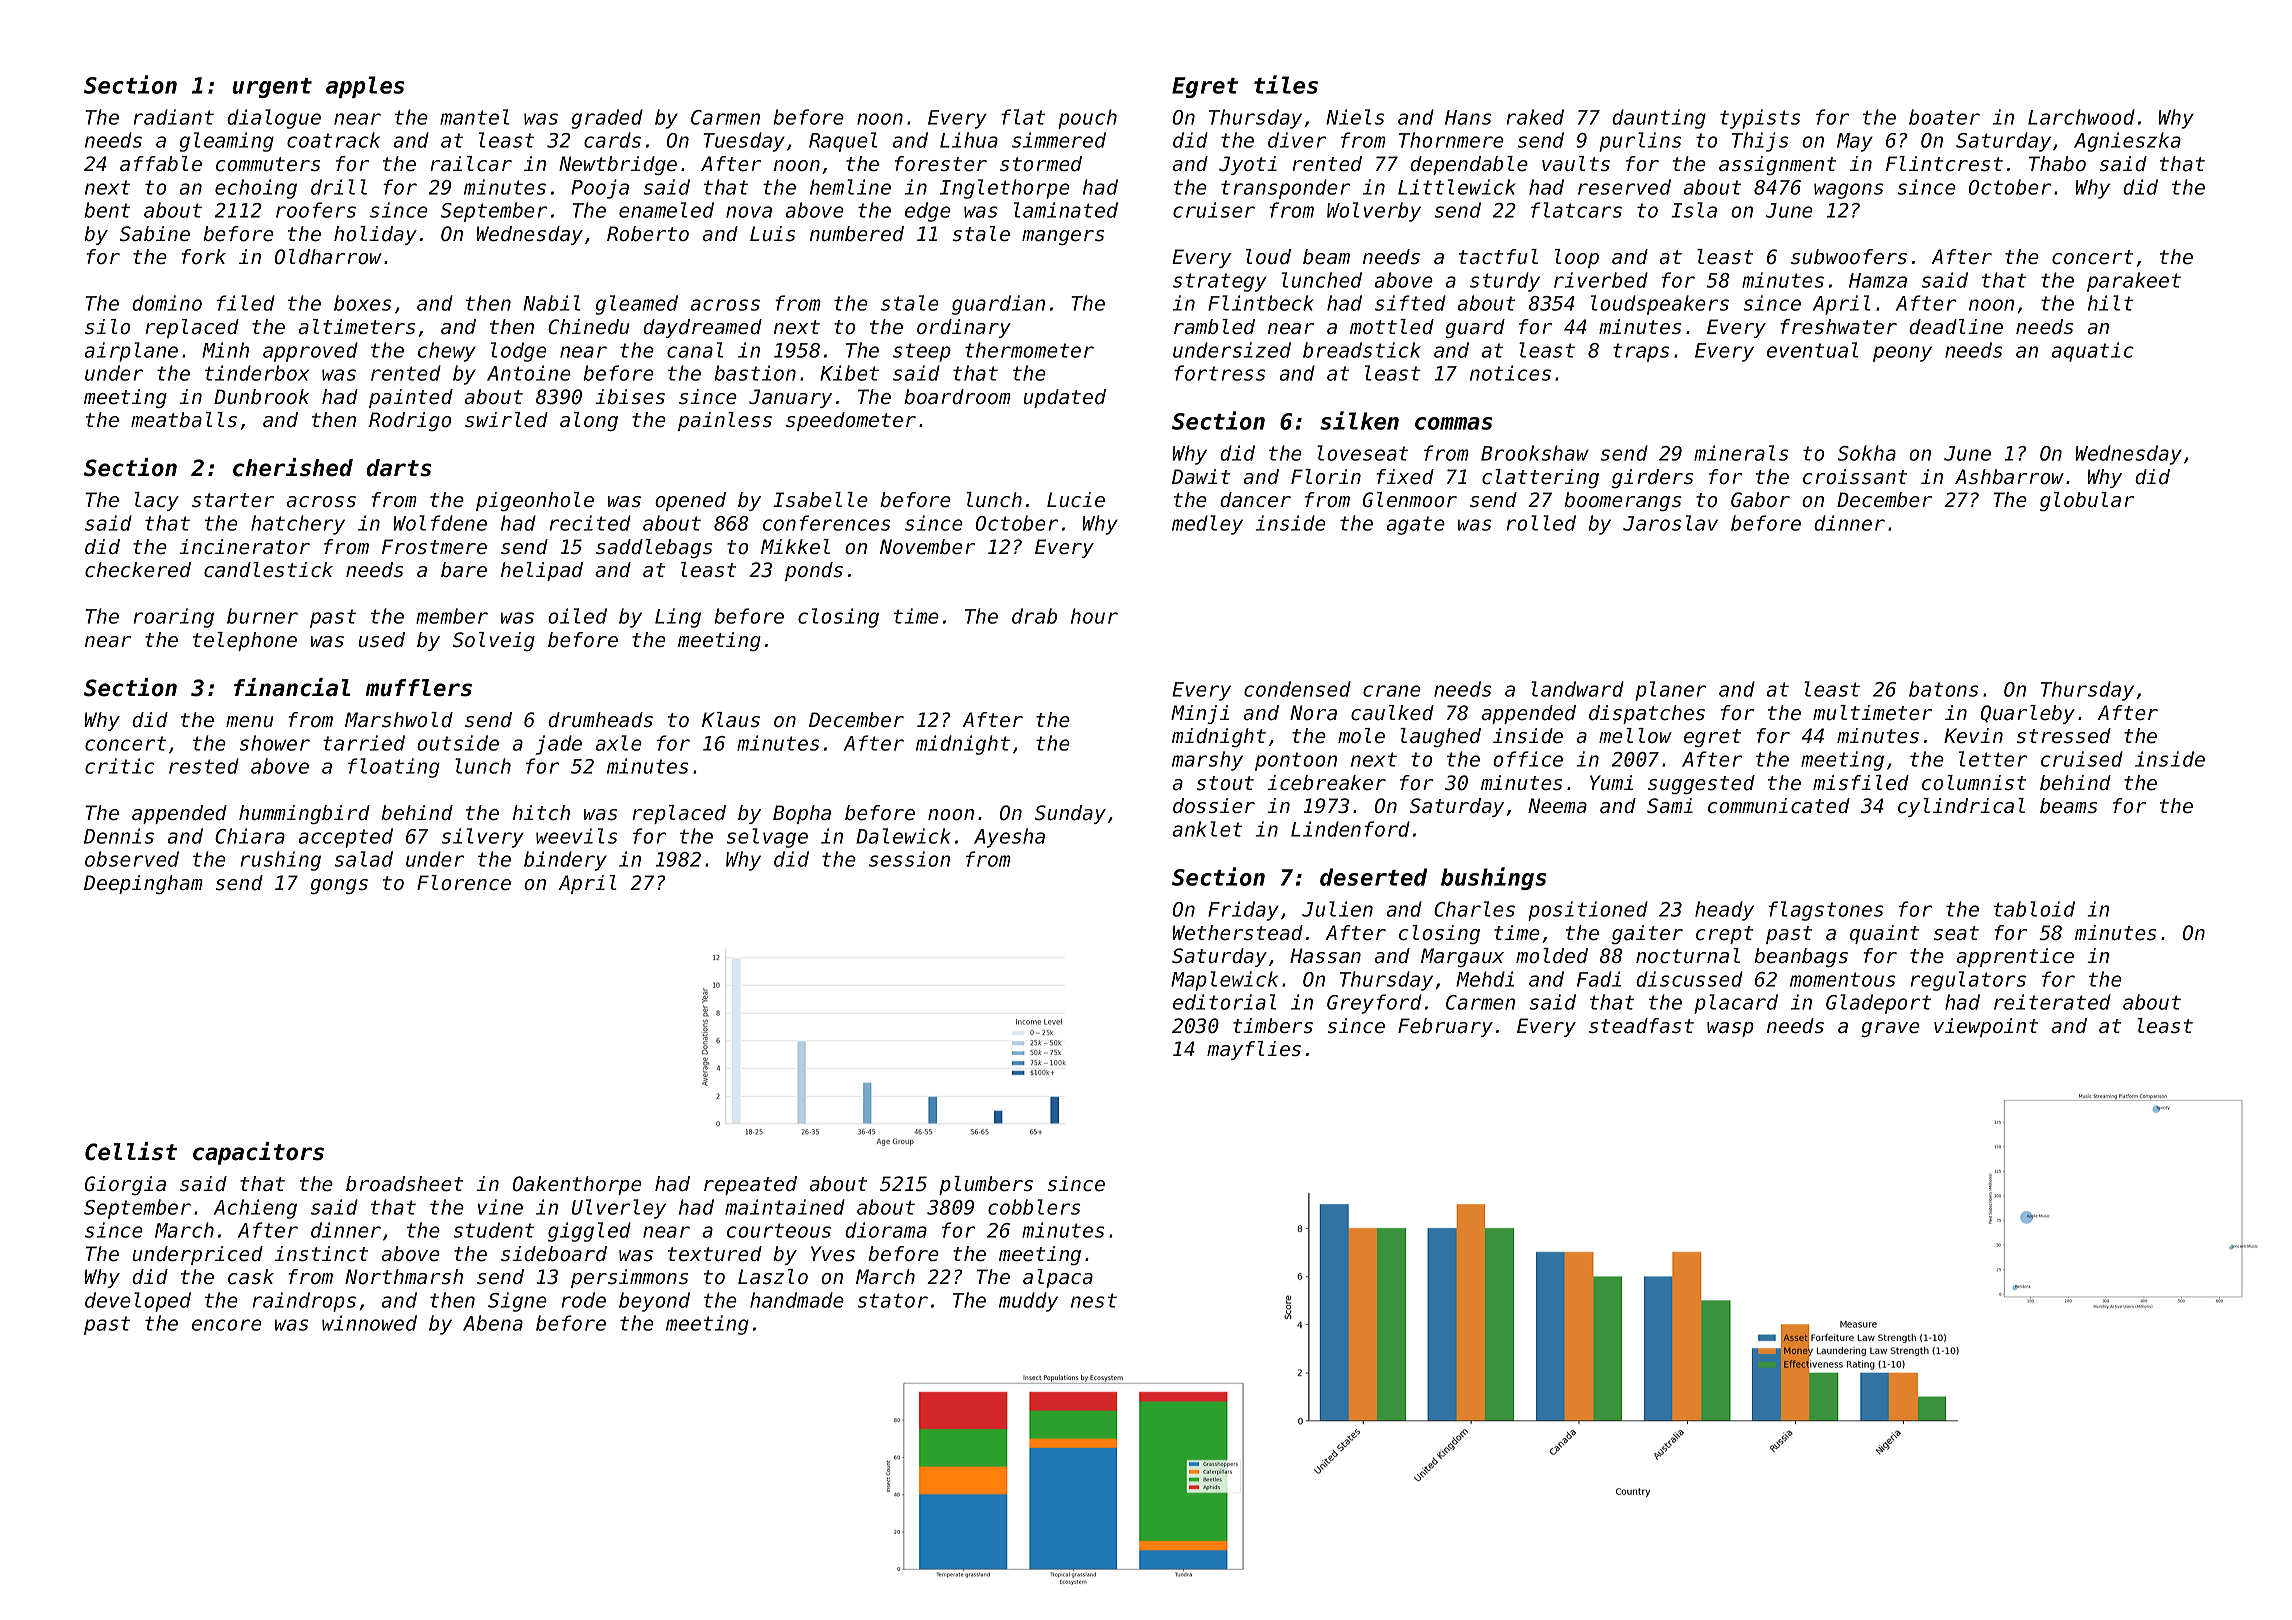  What do you see at coordinates (131, 1151) in the screenshot?
I see `Cellist` at bounding box center [131, 1151].
